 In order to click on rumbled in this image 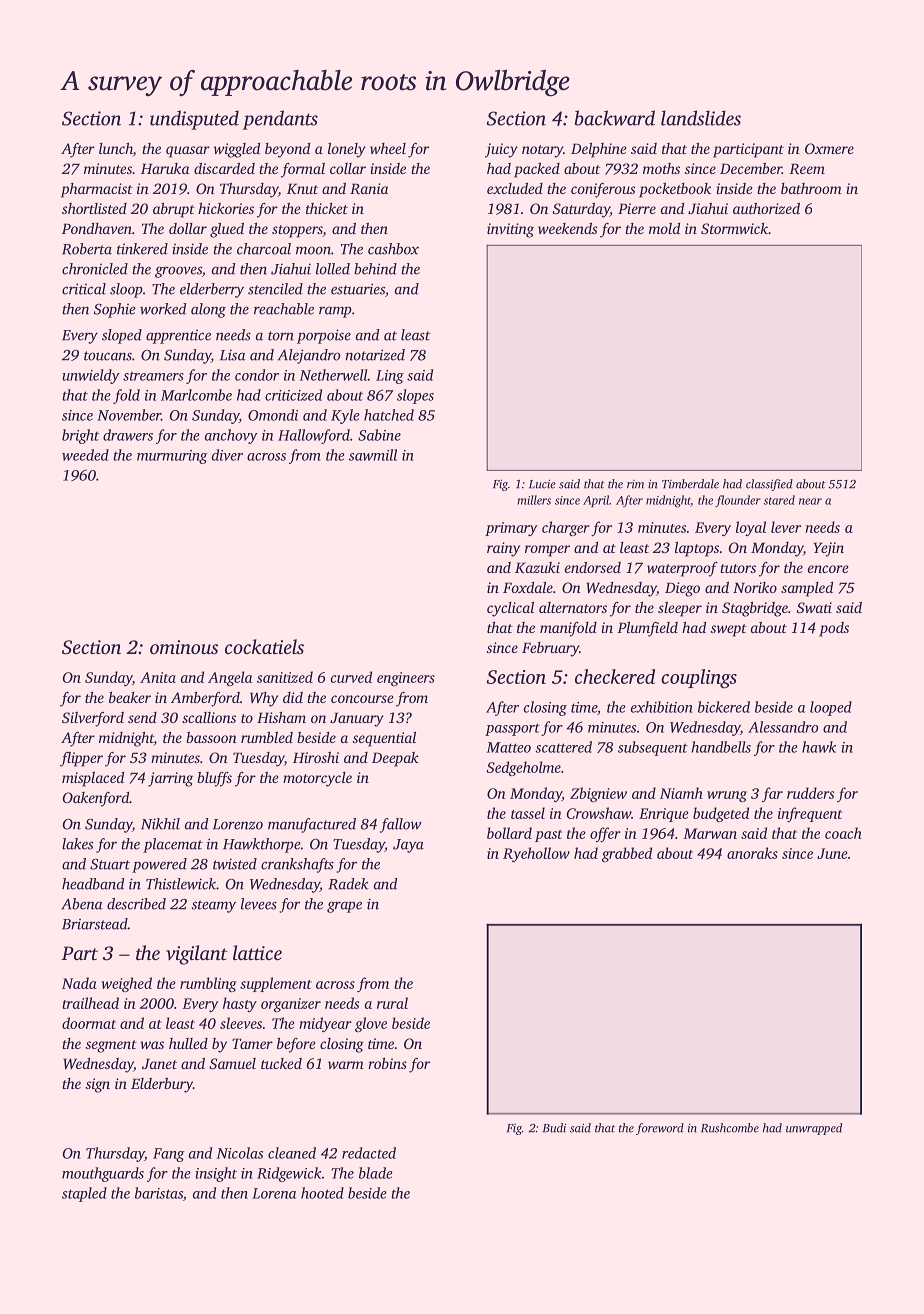, I will do `click(267, 737)`.
